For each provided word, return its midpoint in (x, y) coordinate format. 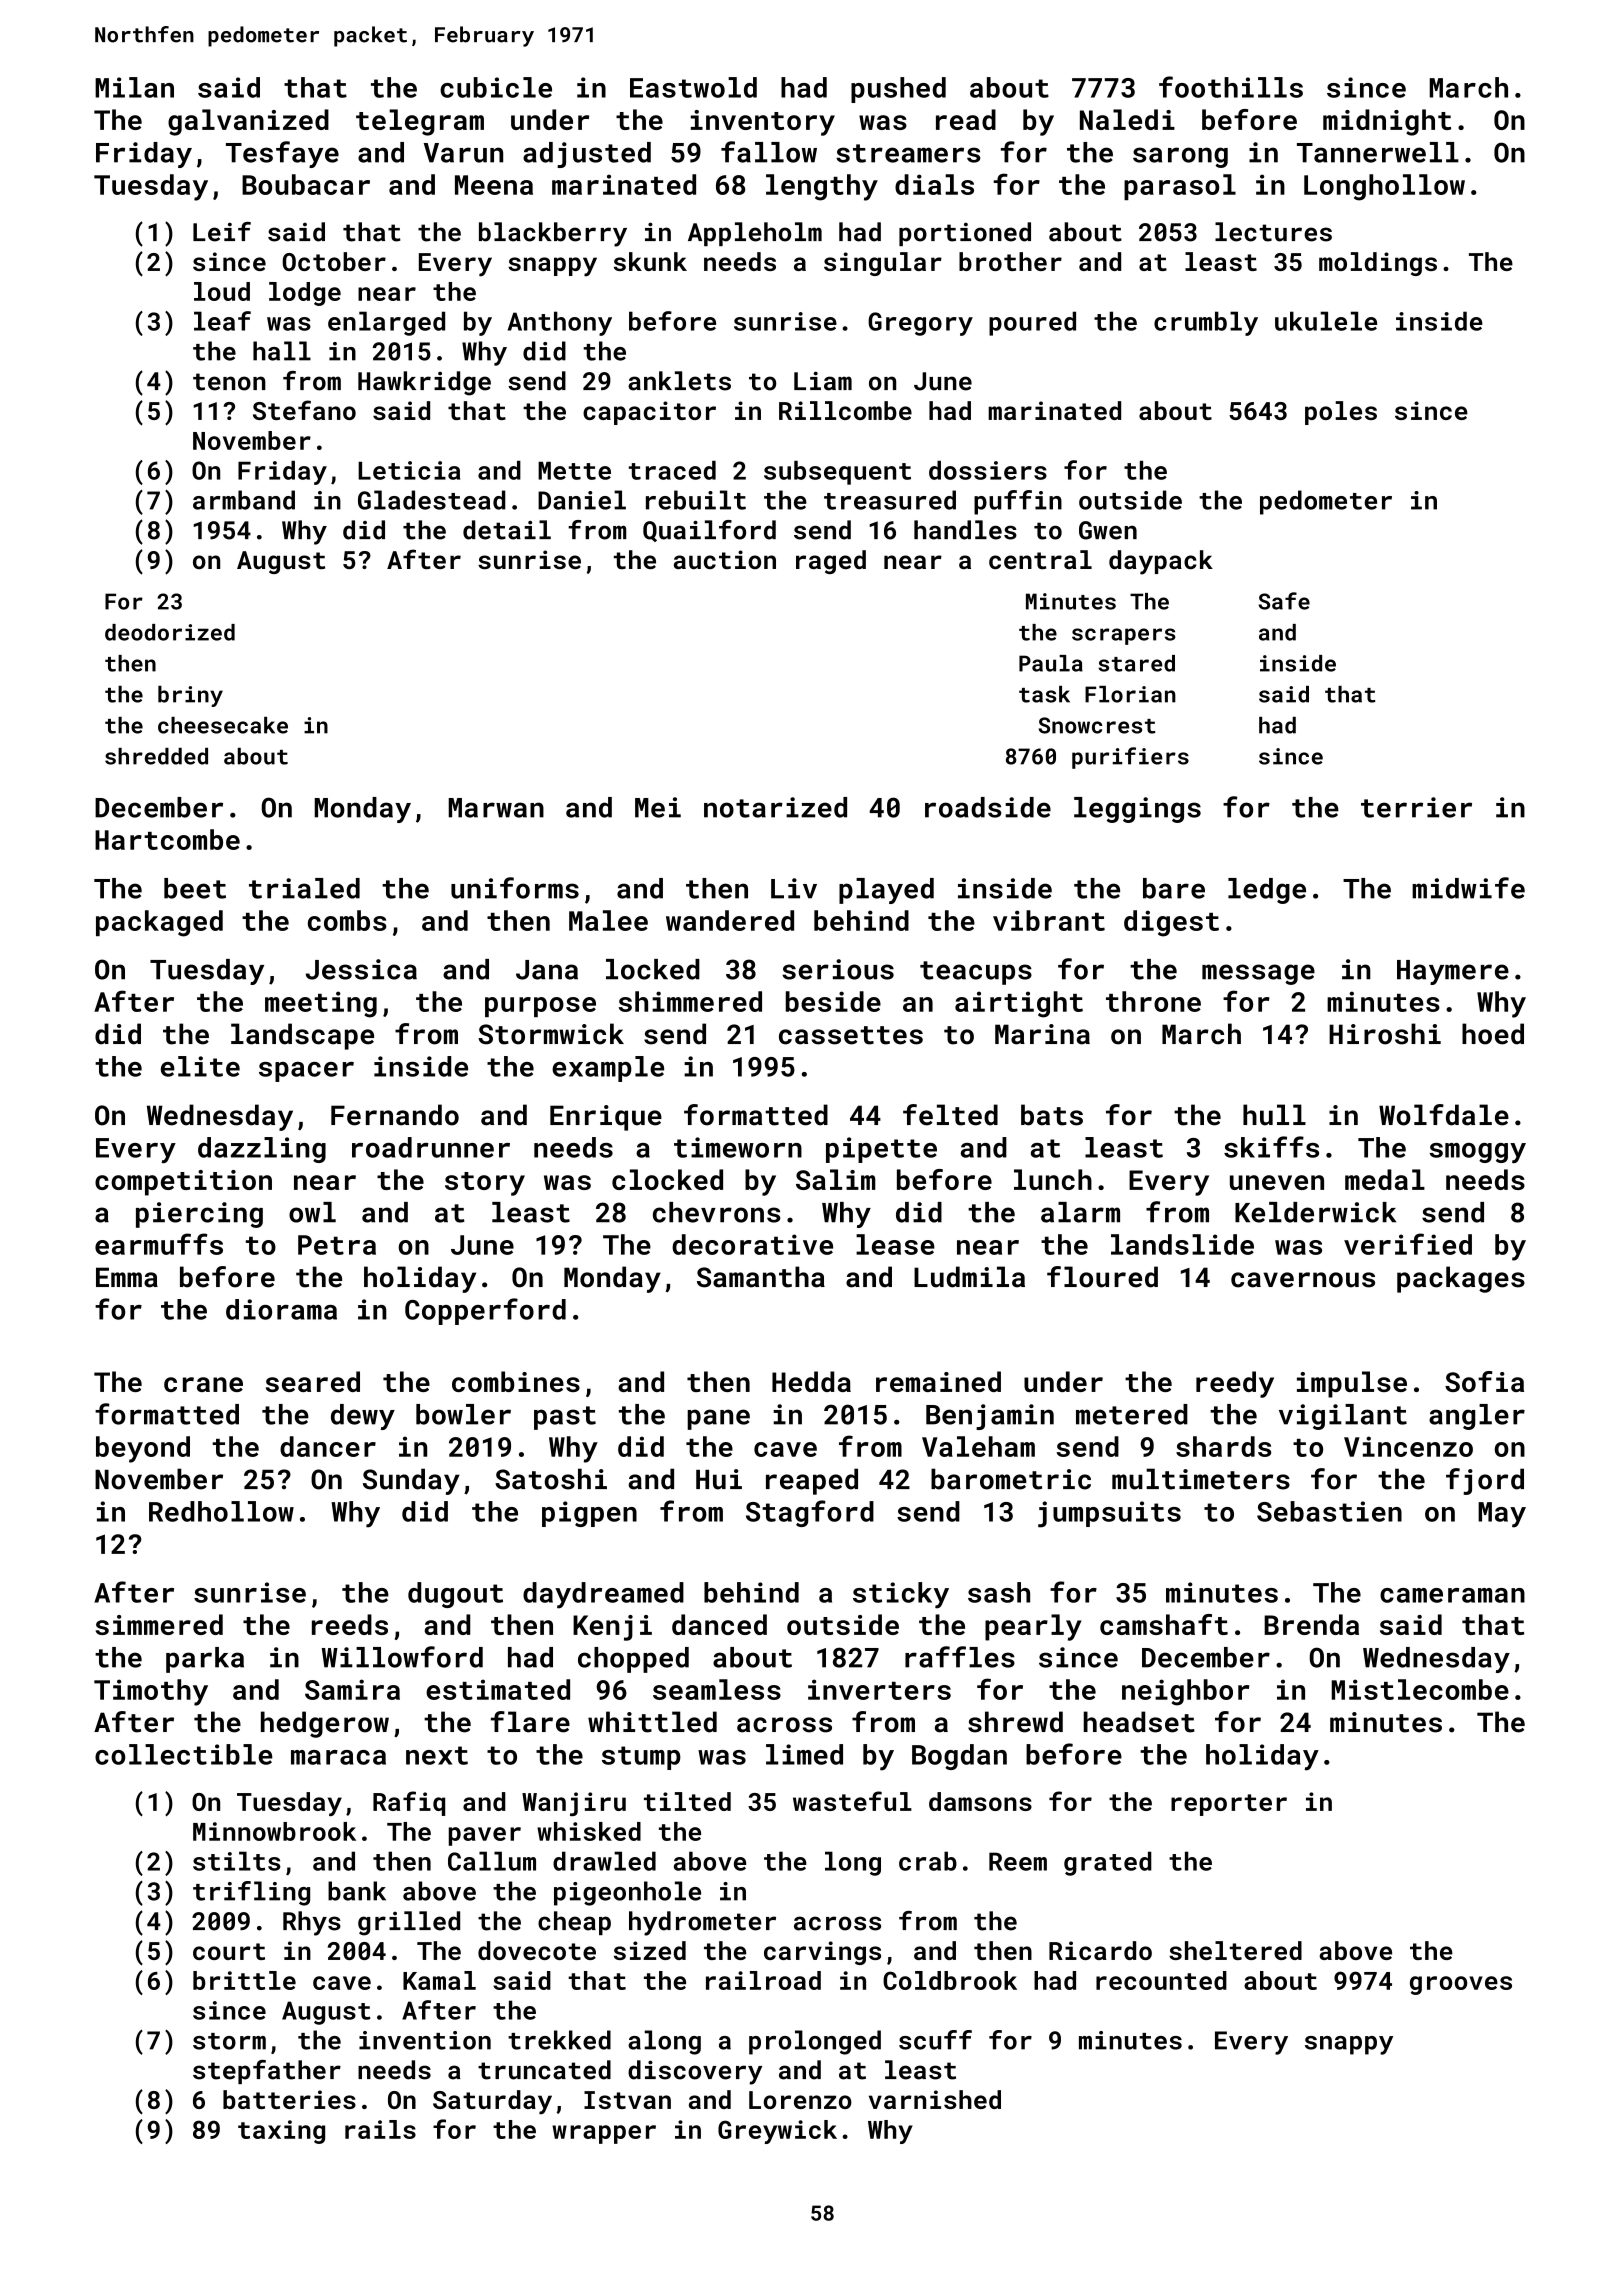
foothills (1231, 87)
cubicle (496, 87)
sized (650, 1950)
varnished (935, 2099)
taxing (281, 2132)
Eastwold (693, 87)
